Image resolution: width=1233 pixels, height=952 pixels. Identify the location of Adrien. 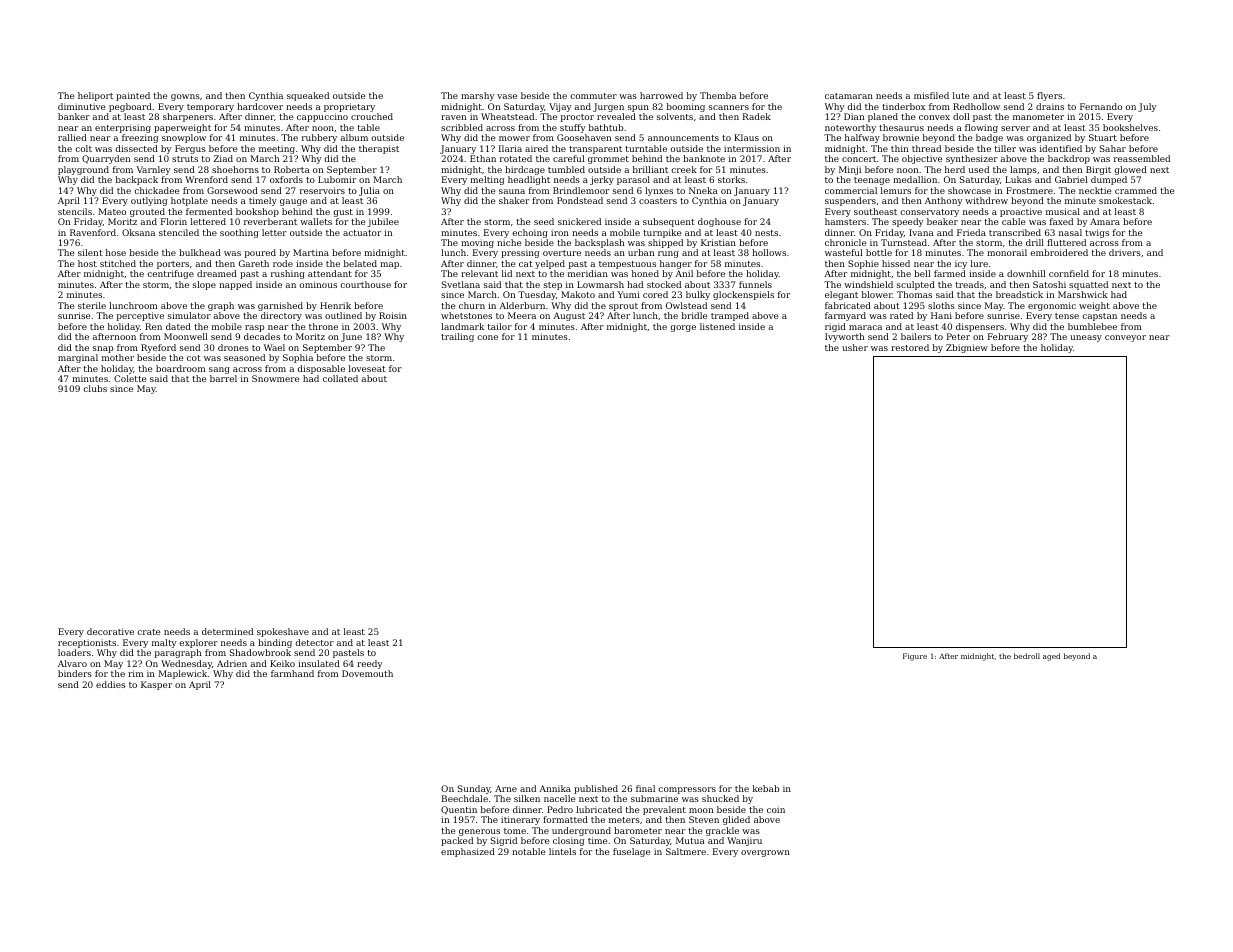
(232, 663).
